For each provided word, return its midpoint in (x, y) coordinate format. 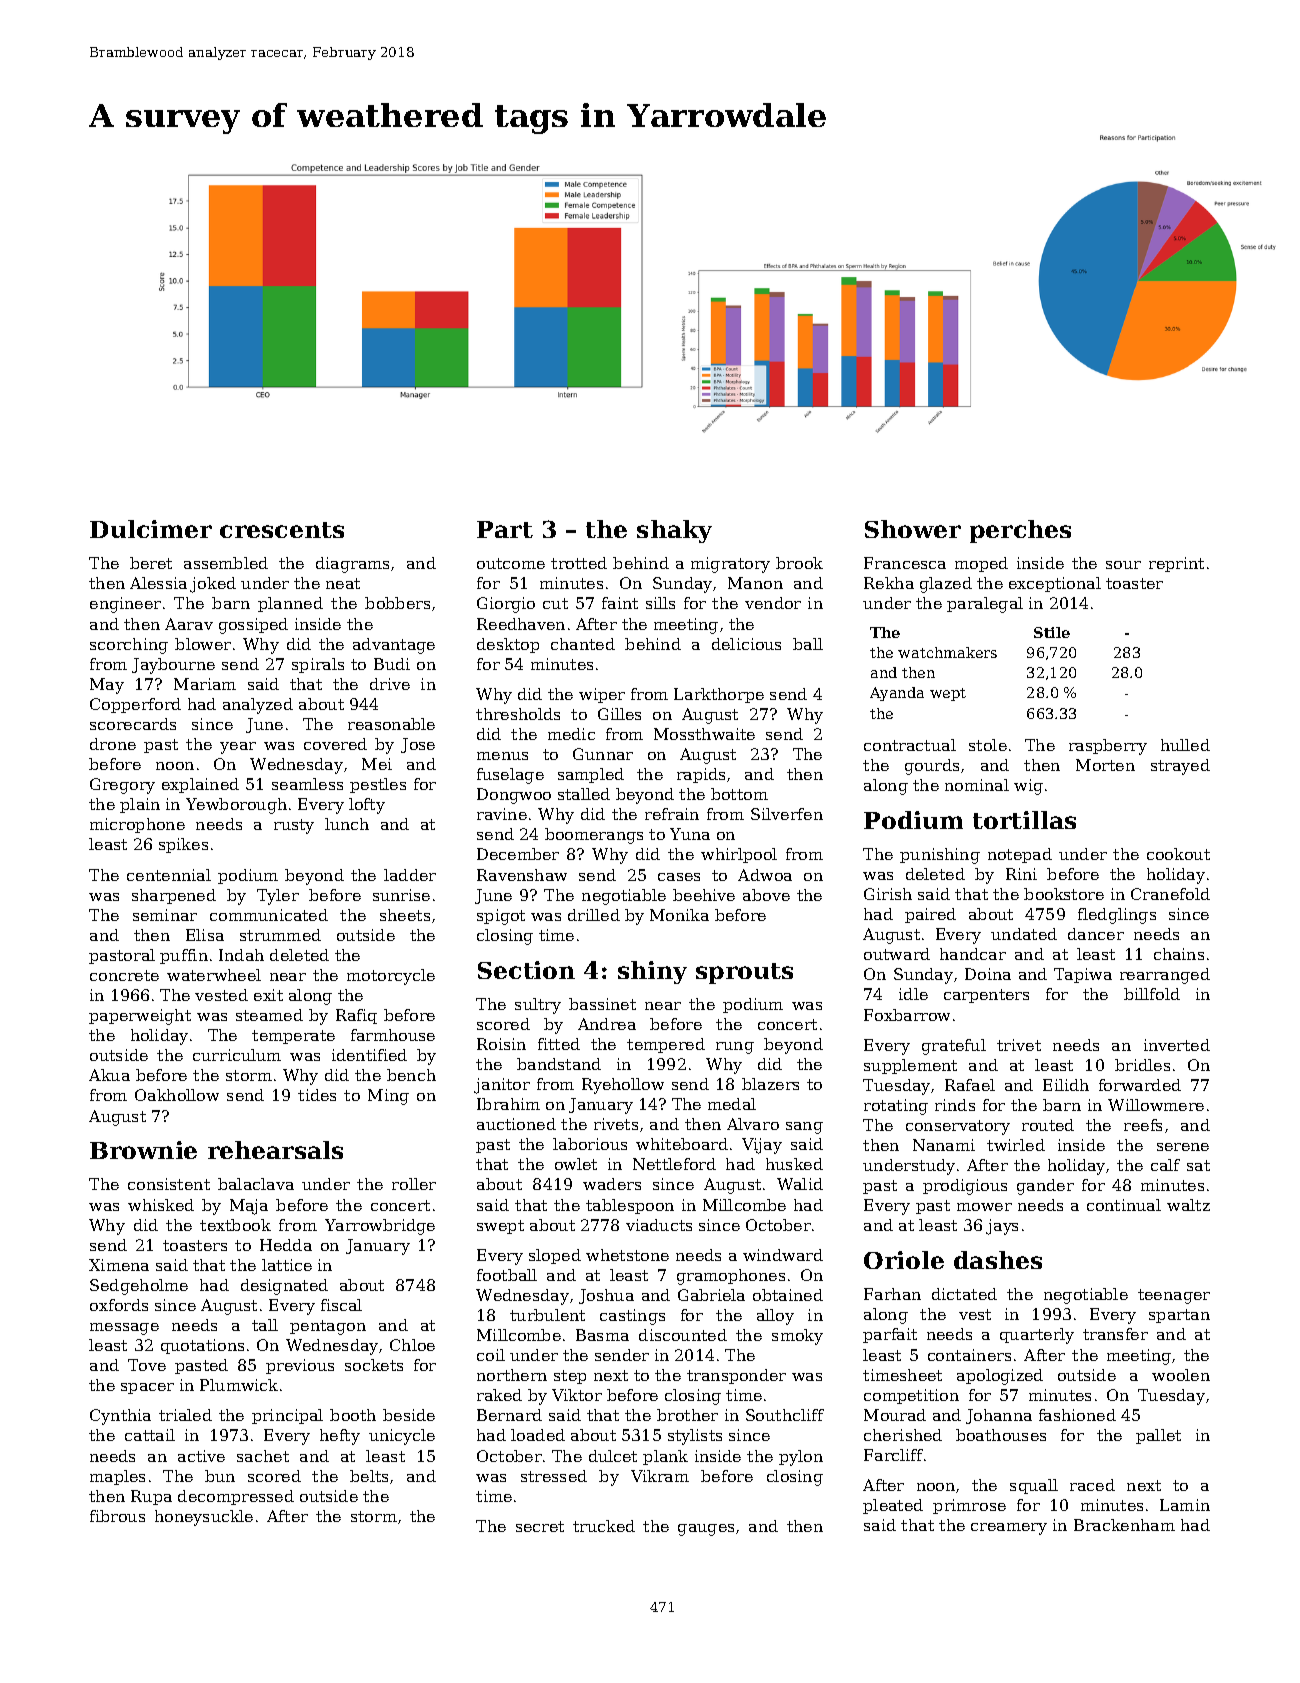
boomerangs (594, 836)
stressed (554, 1476)
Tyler (278, 897)
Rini (1021, 874)
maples (117, 1477)
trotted (579, 563)
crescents (282, 530)
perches (1020, 531)
